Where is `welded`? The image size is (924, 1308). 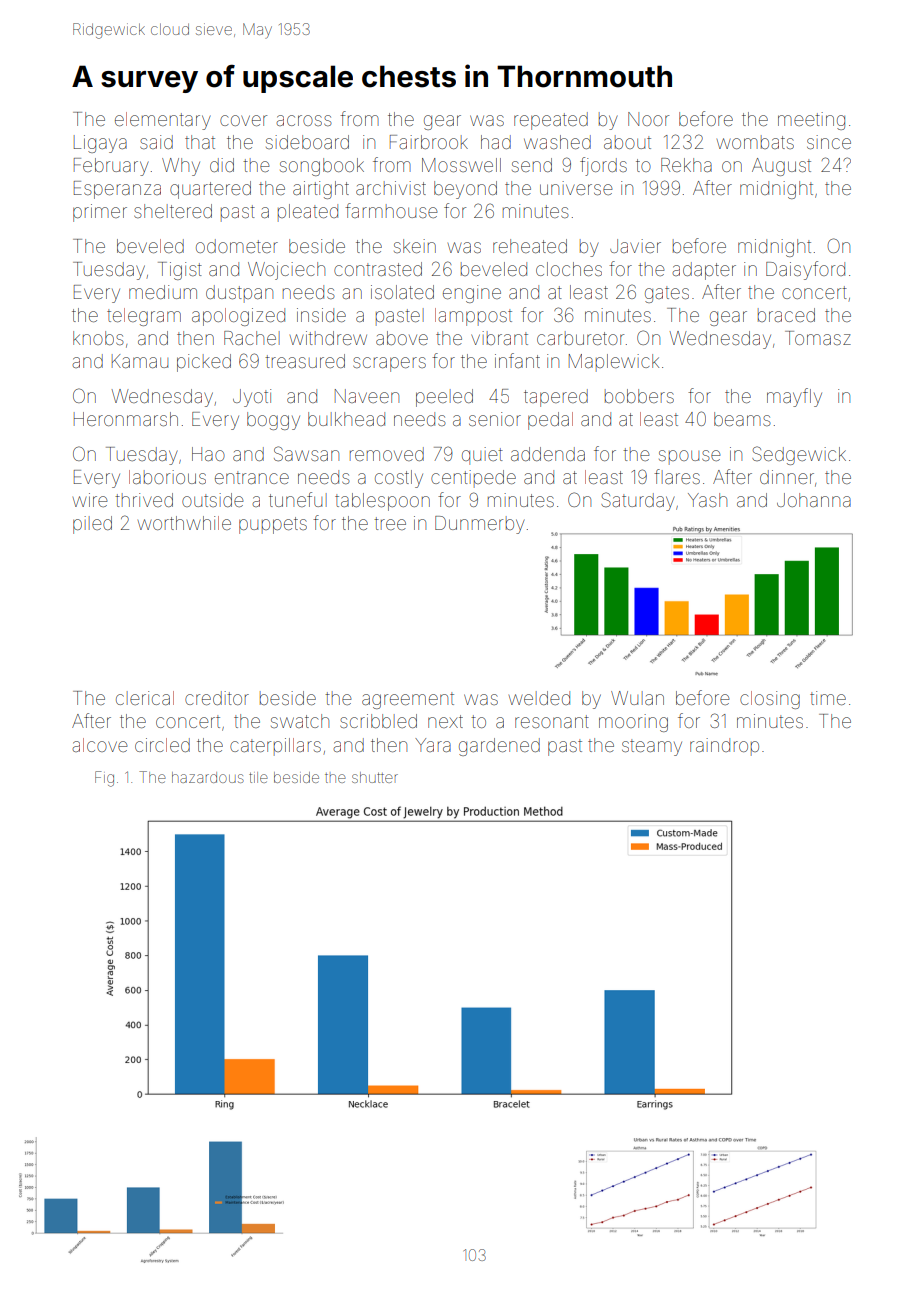 welded is located at coordinates (539, 698).
